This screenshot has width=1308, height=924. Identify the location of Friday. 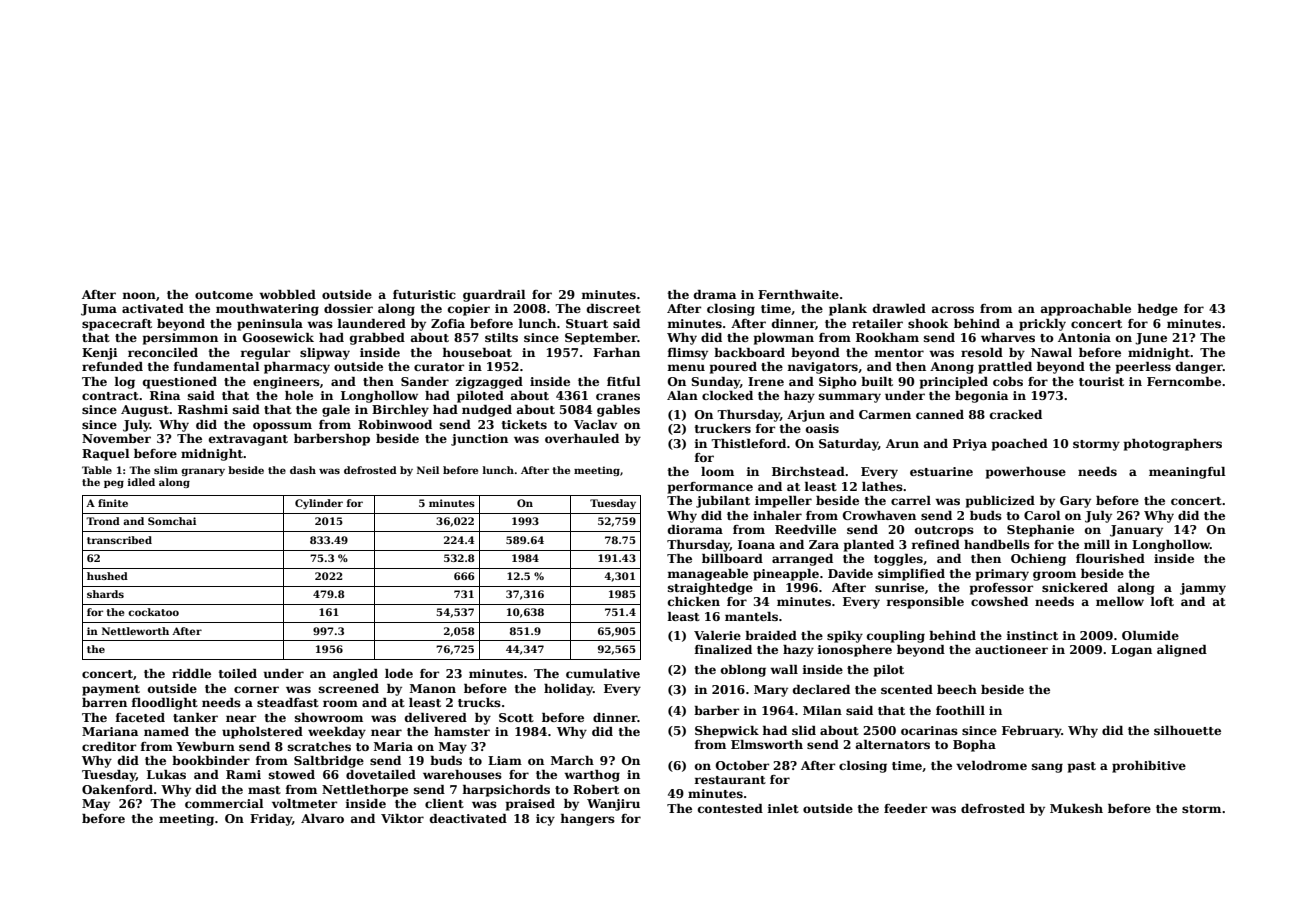
(271, 820).
